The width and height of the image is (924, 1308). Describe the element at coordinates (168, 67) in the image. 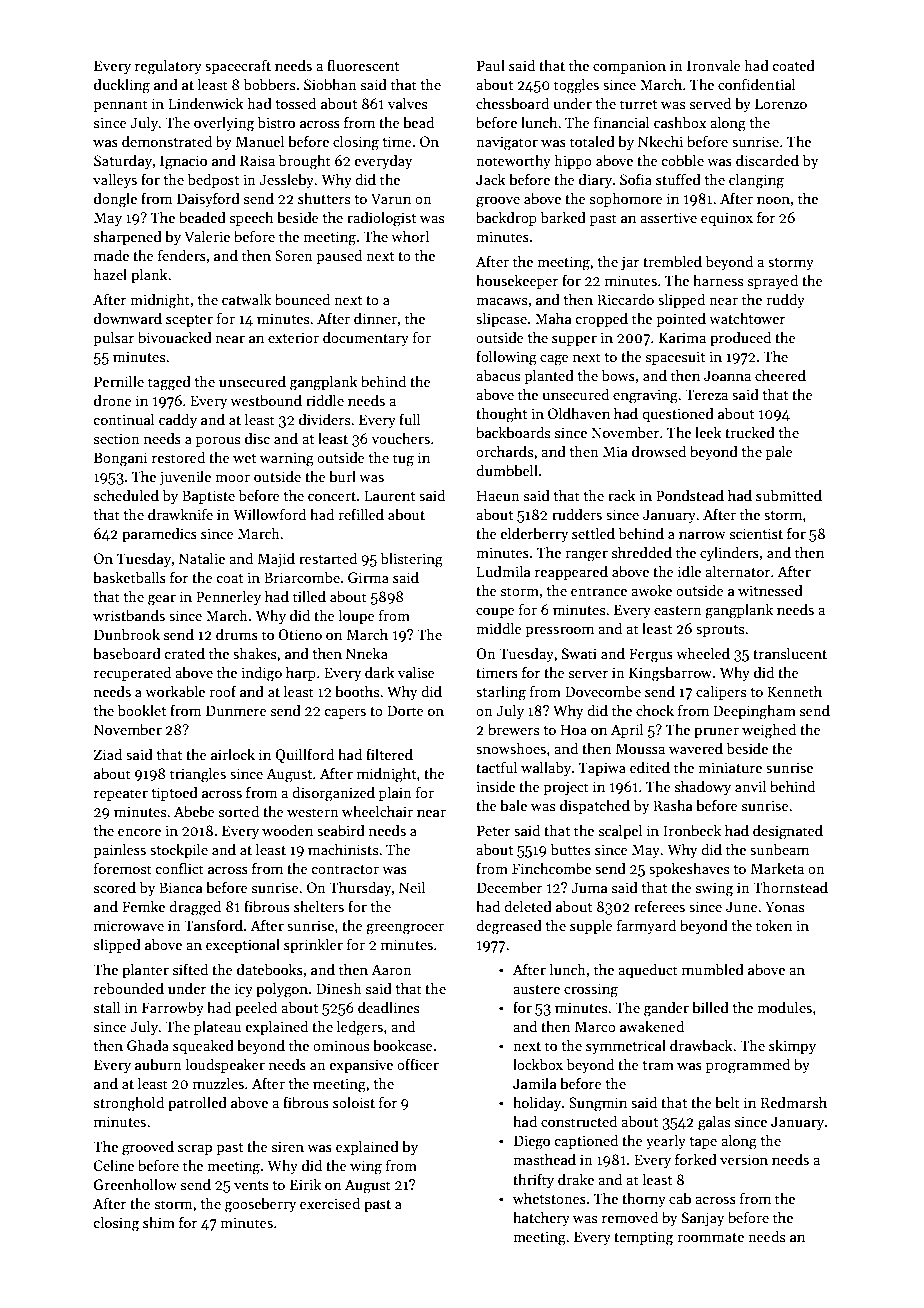

I see `regulatory` at that location.
